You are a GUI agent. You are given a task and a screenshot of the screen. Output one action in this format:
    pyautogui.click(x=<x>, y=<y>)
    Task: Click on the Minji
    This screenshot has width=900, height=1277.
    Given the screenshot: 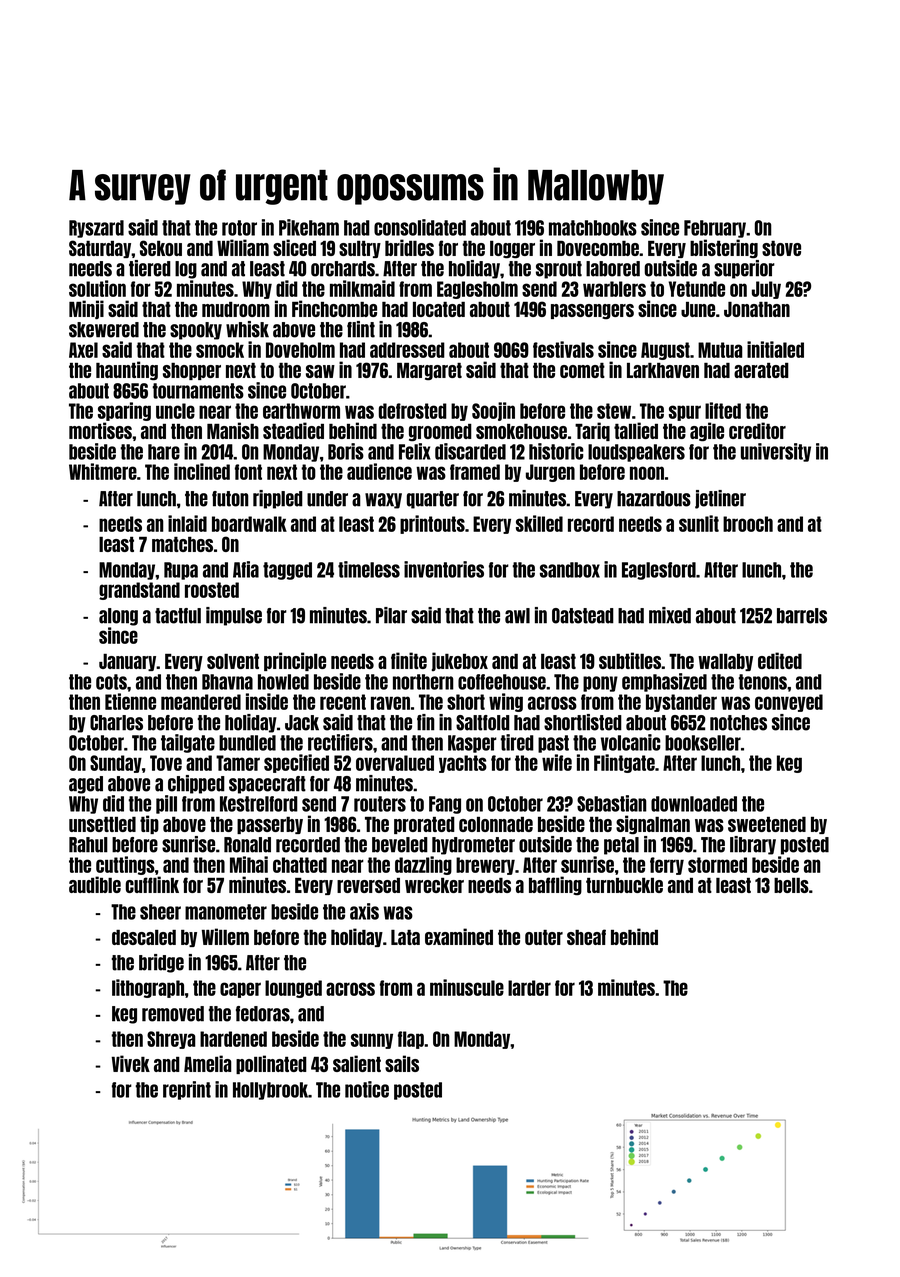 What is the action you would take?
    pyautogui.click(x=86, y=310)
